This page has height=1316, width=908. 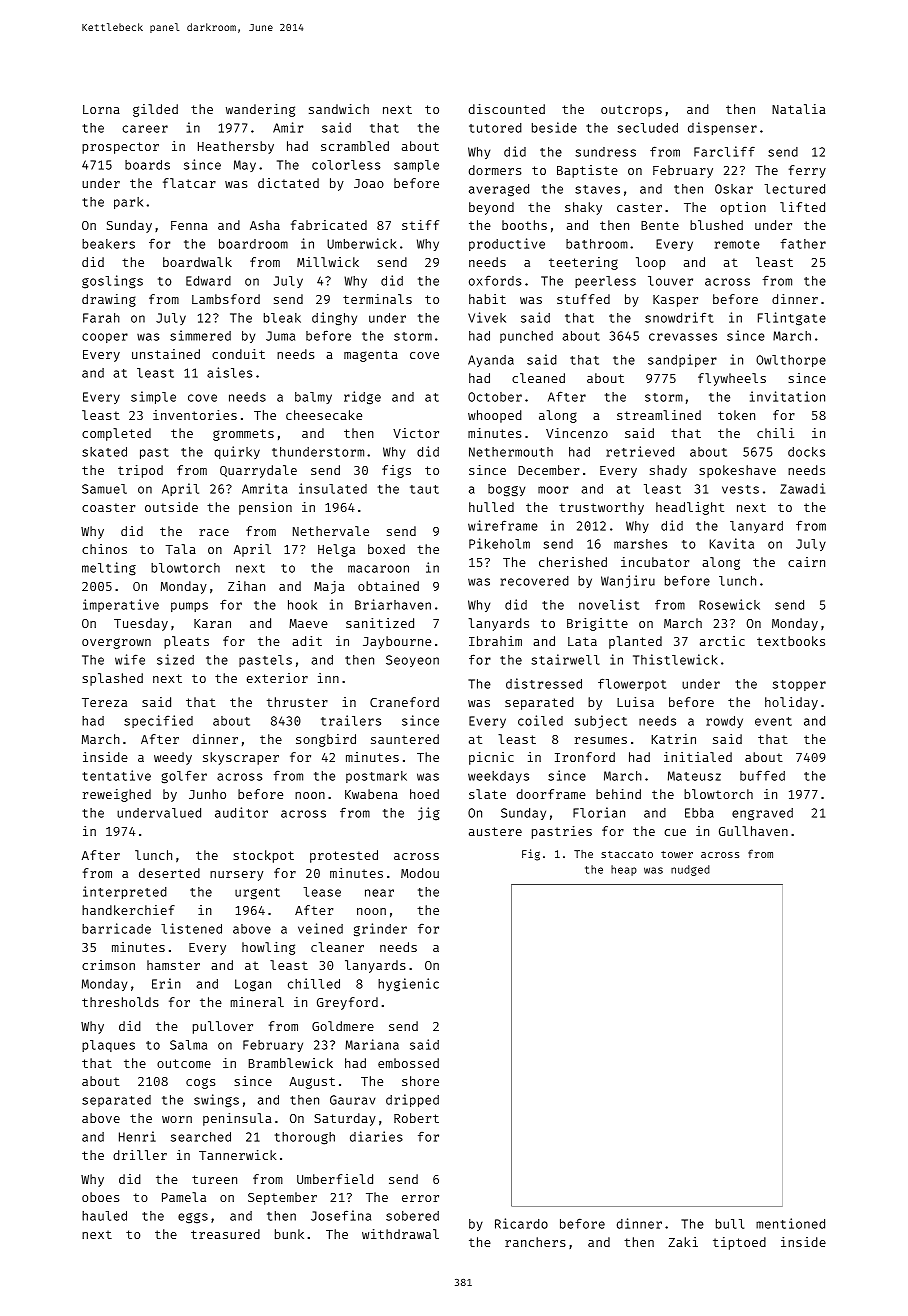 What do you see at coordinates (798, 109) in the page?
I see `Natalia` at bounding box center [798, 109].
